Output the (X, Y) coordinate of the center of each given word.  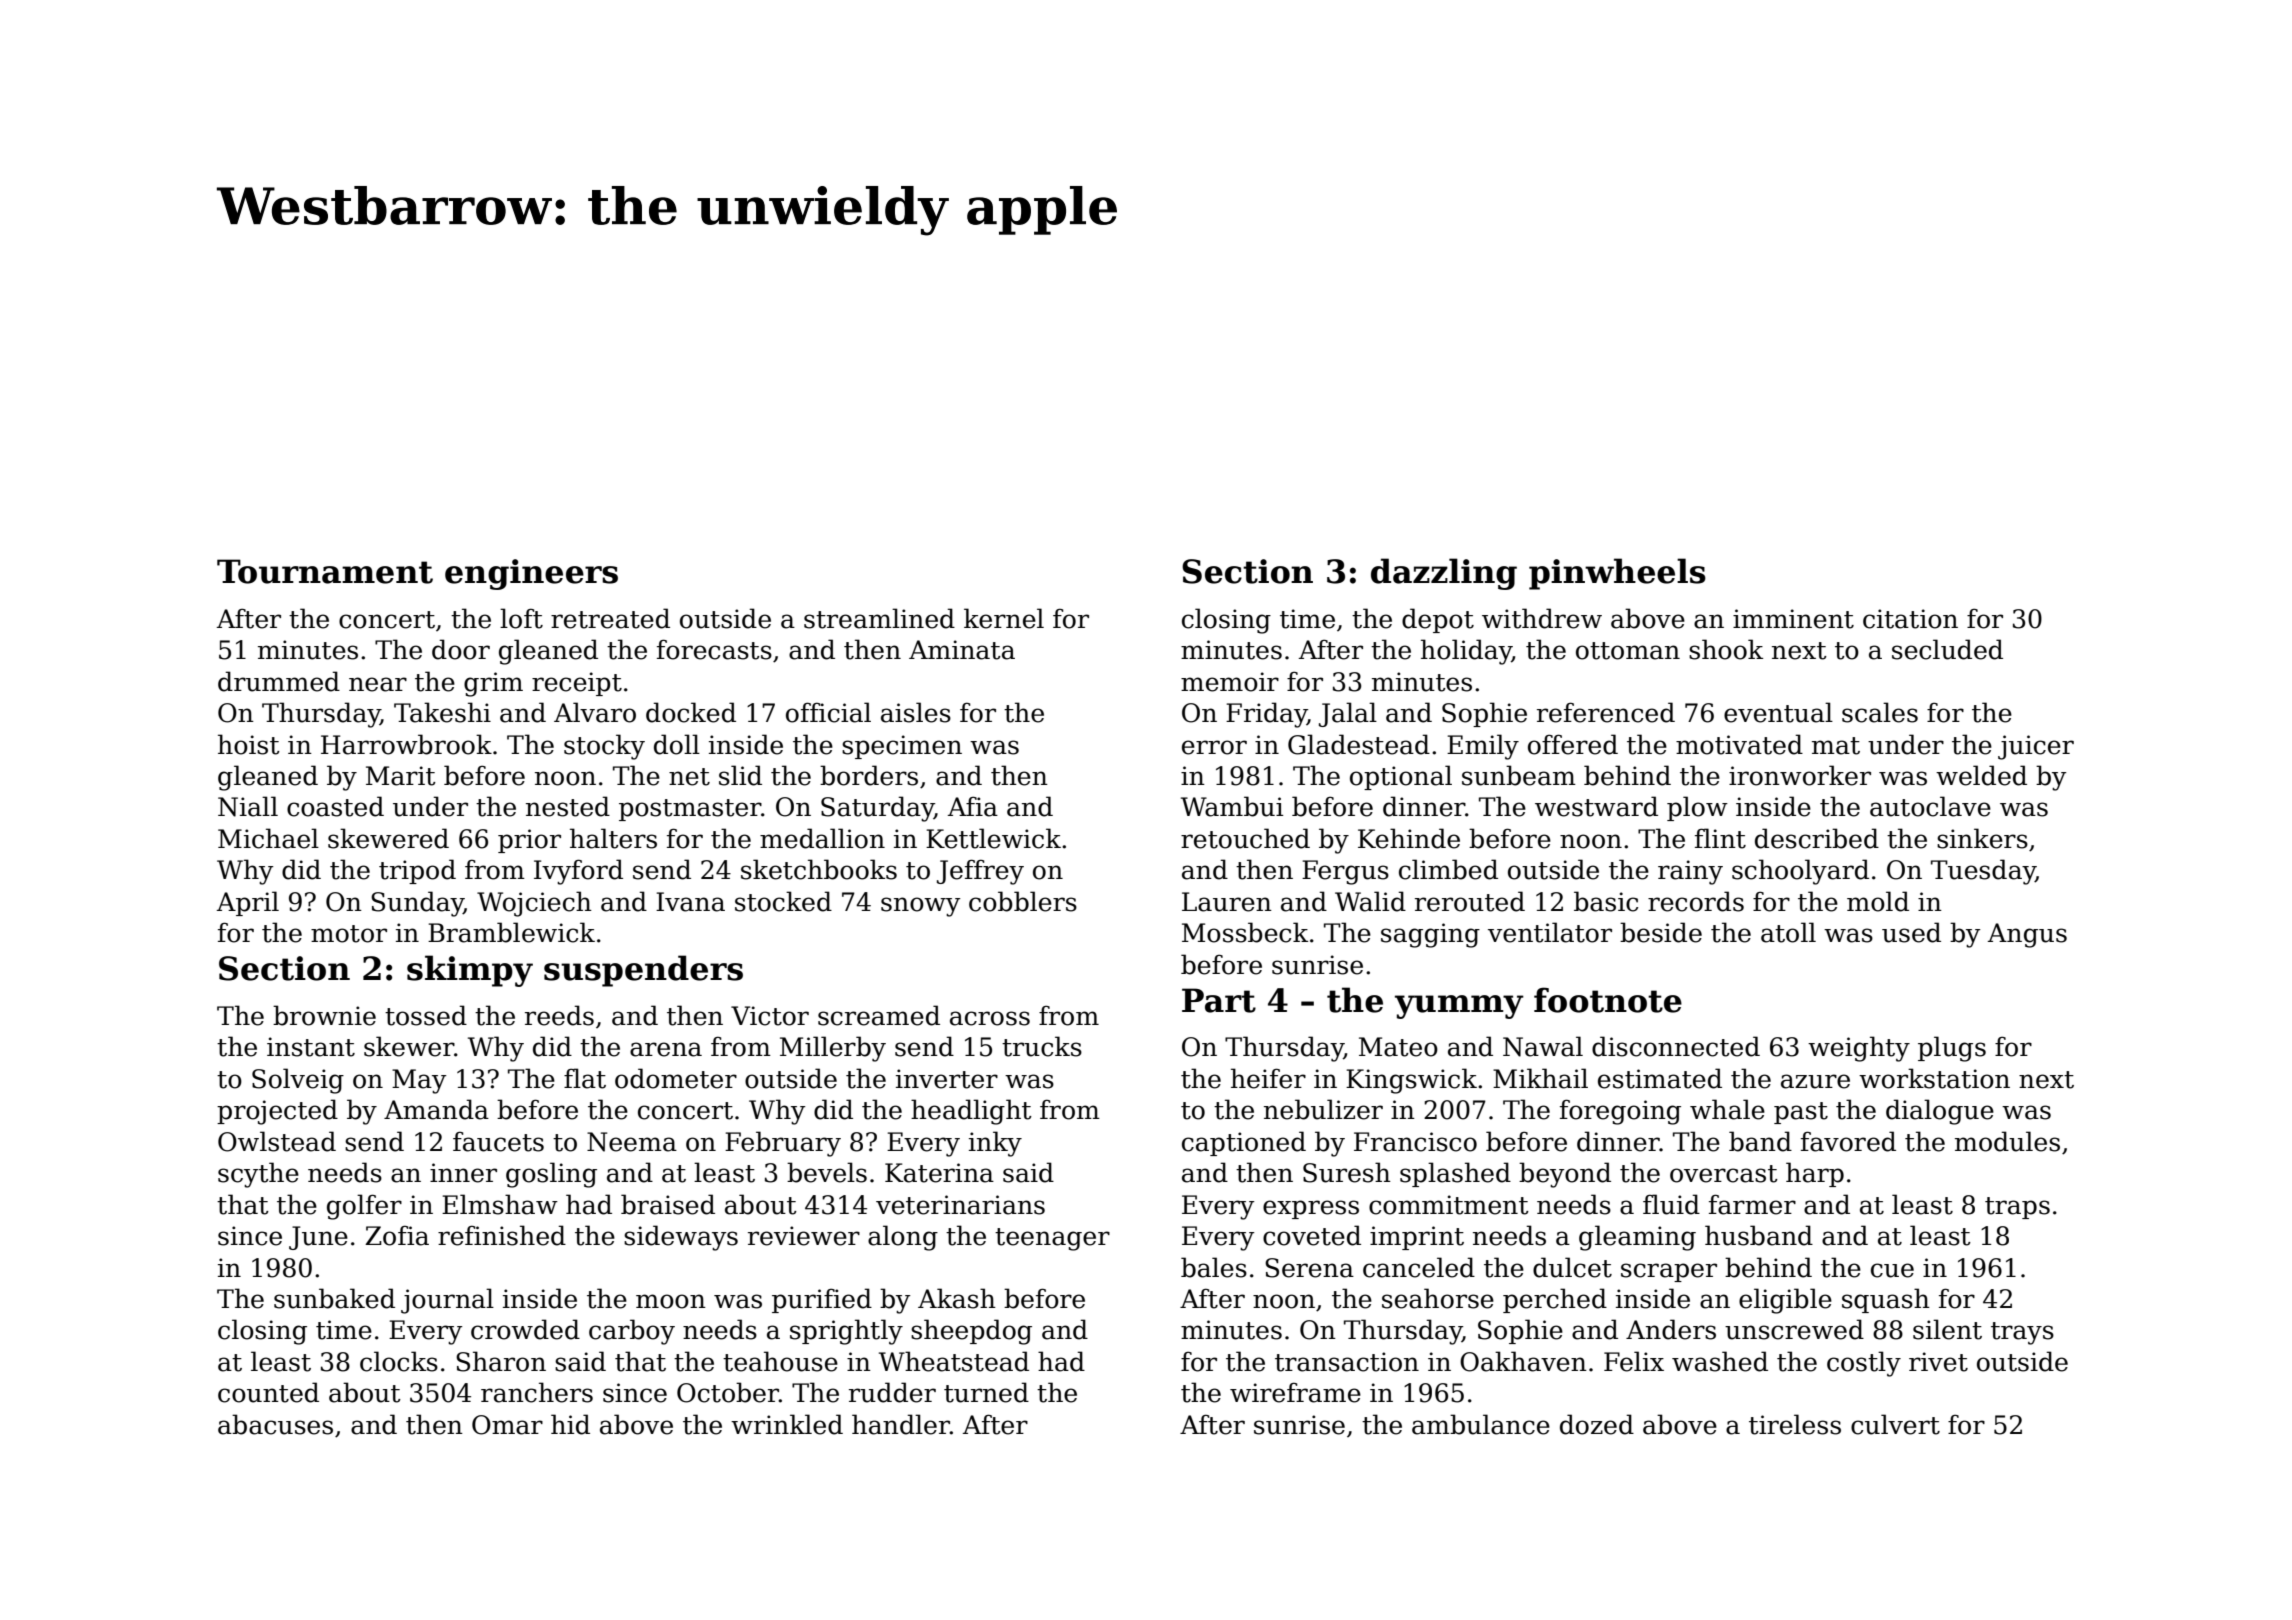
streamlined (879, 618)
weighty (1859, 1049)
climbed (1448, 869)
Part (1219, 1000)
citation (1910, 619)
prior (529, 841)
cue (1892, 1270)
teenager (1052, 1239)
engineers (531, 574)
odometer (676, 1078)
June (318, 1238)
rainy (1690, 872)
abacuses (275, 1424)
